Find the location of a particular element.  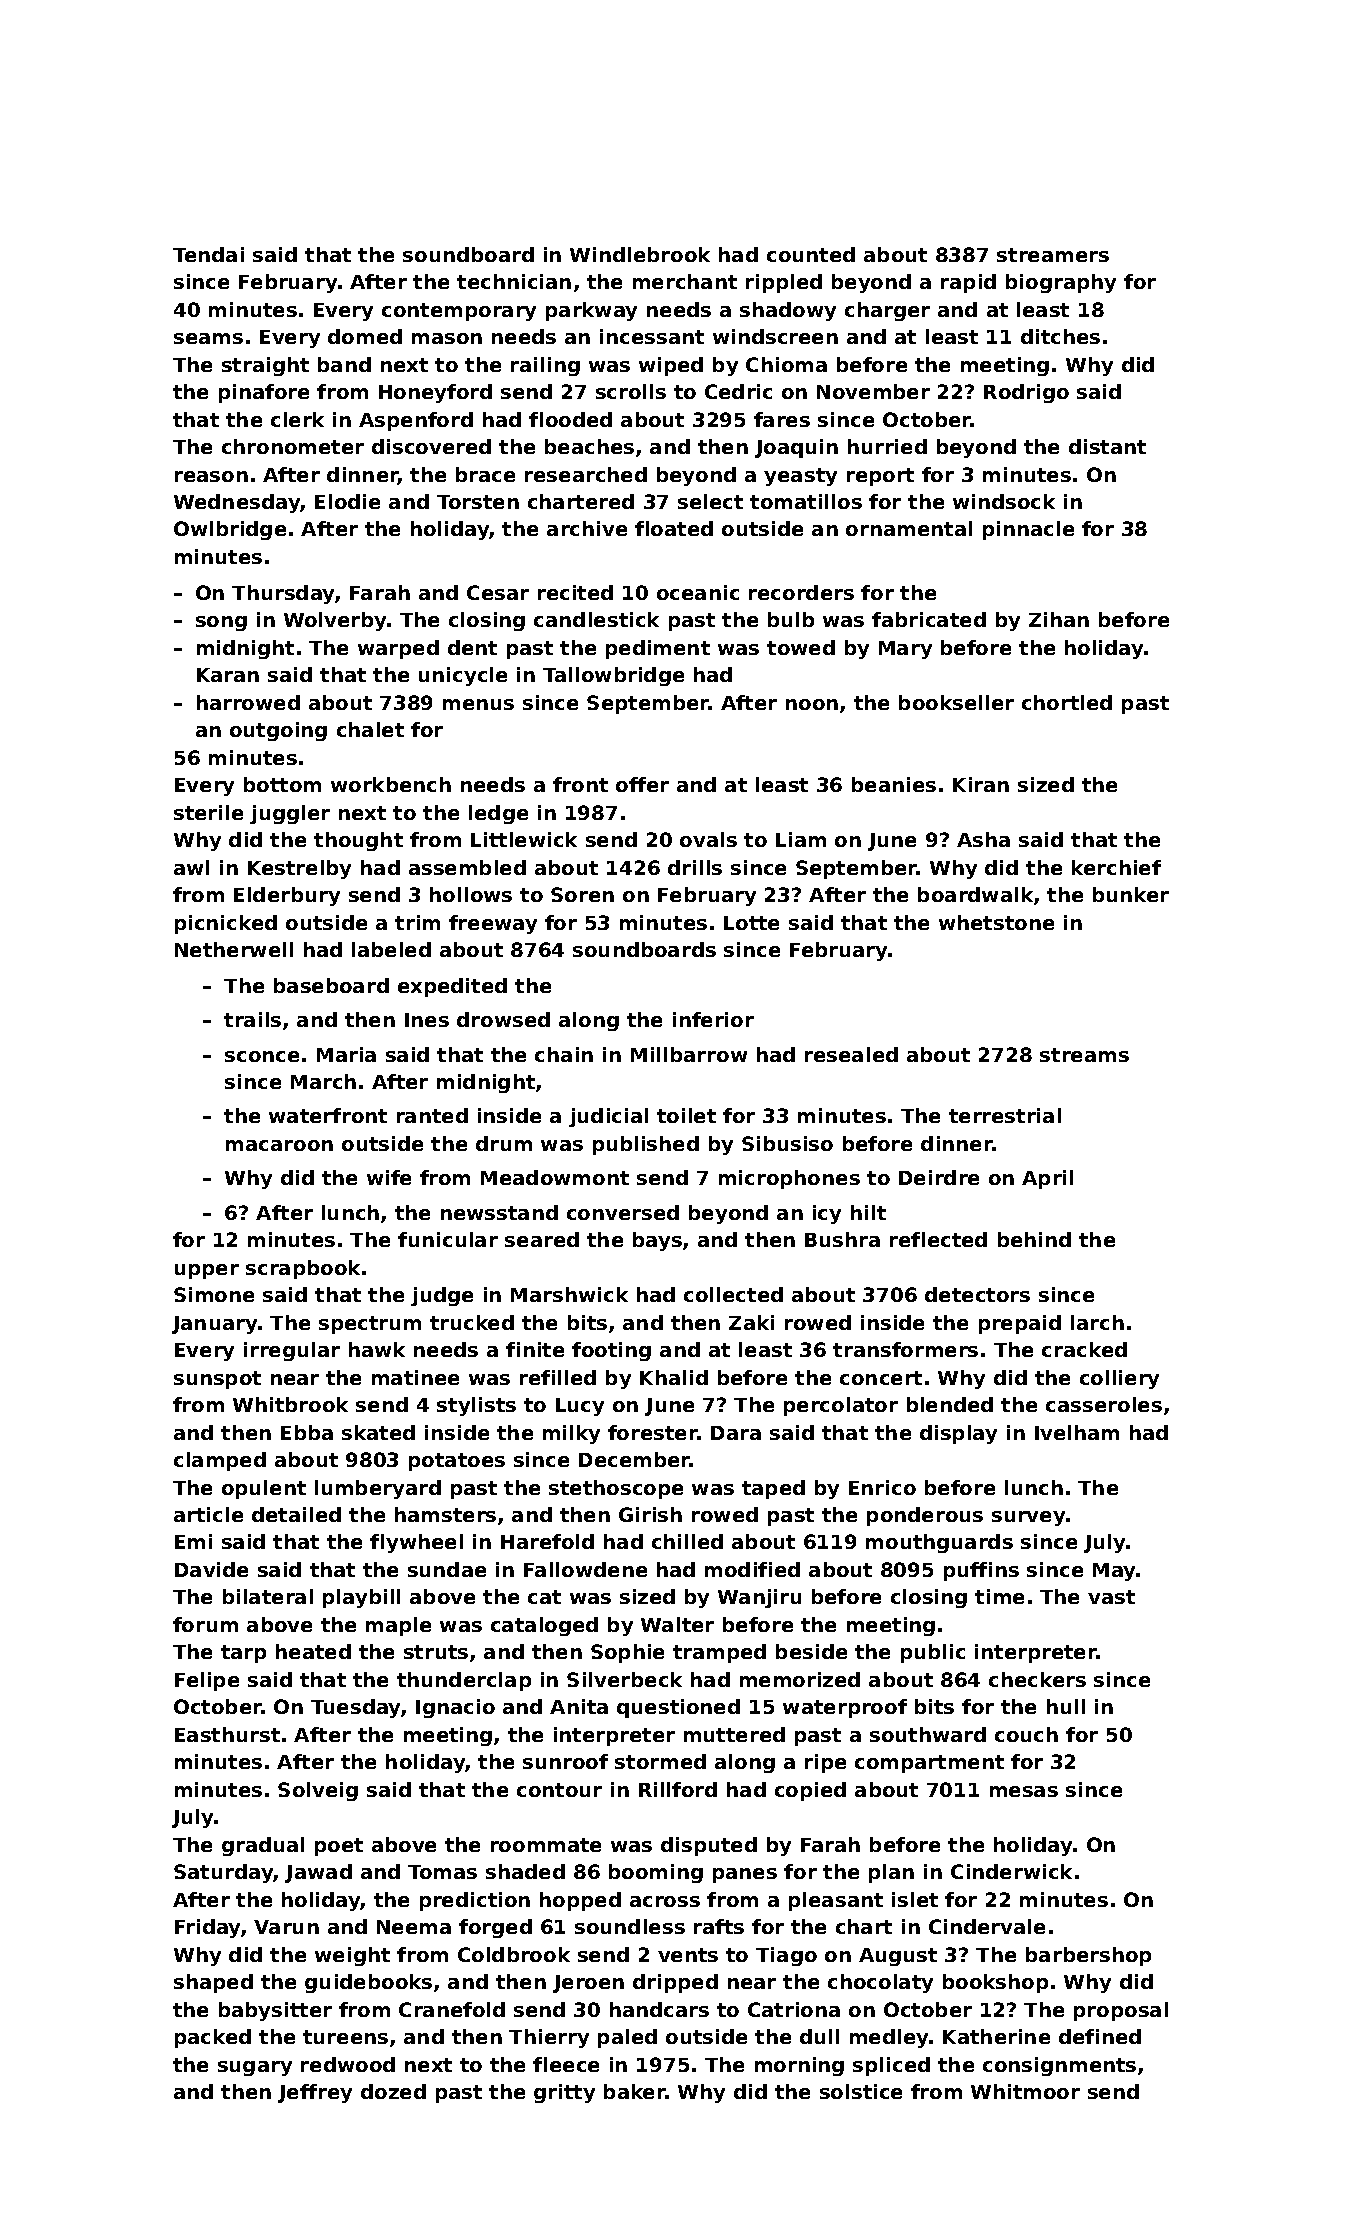

technician is located at coordinates (514, 281).
